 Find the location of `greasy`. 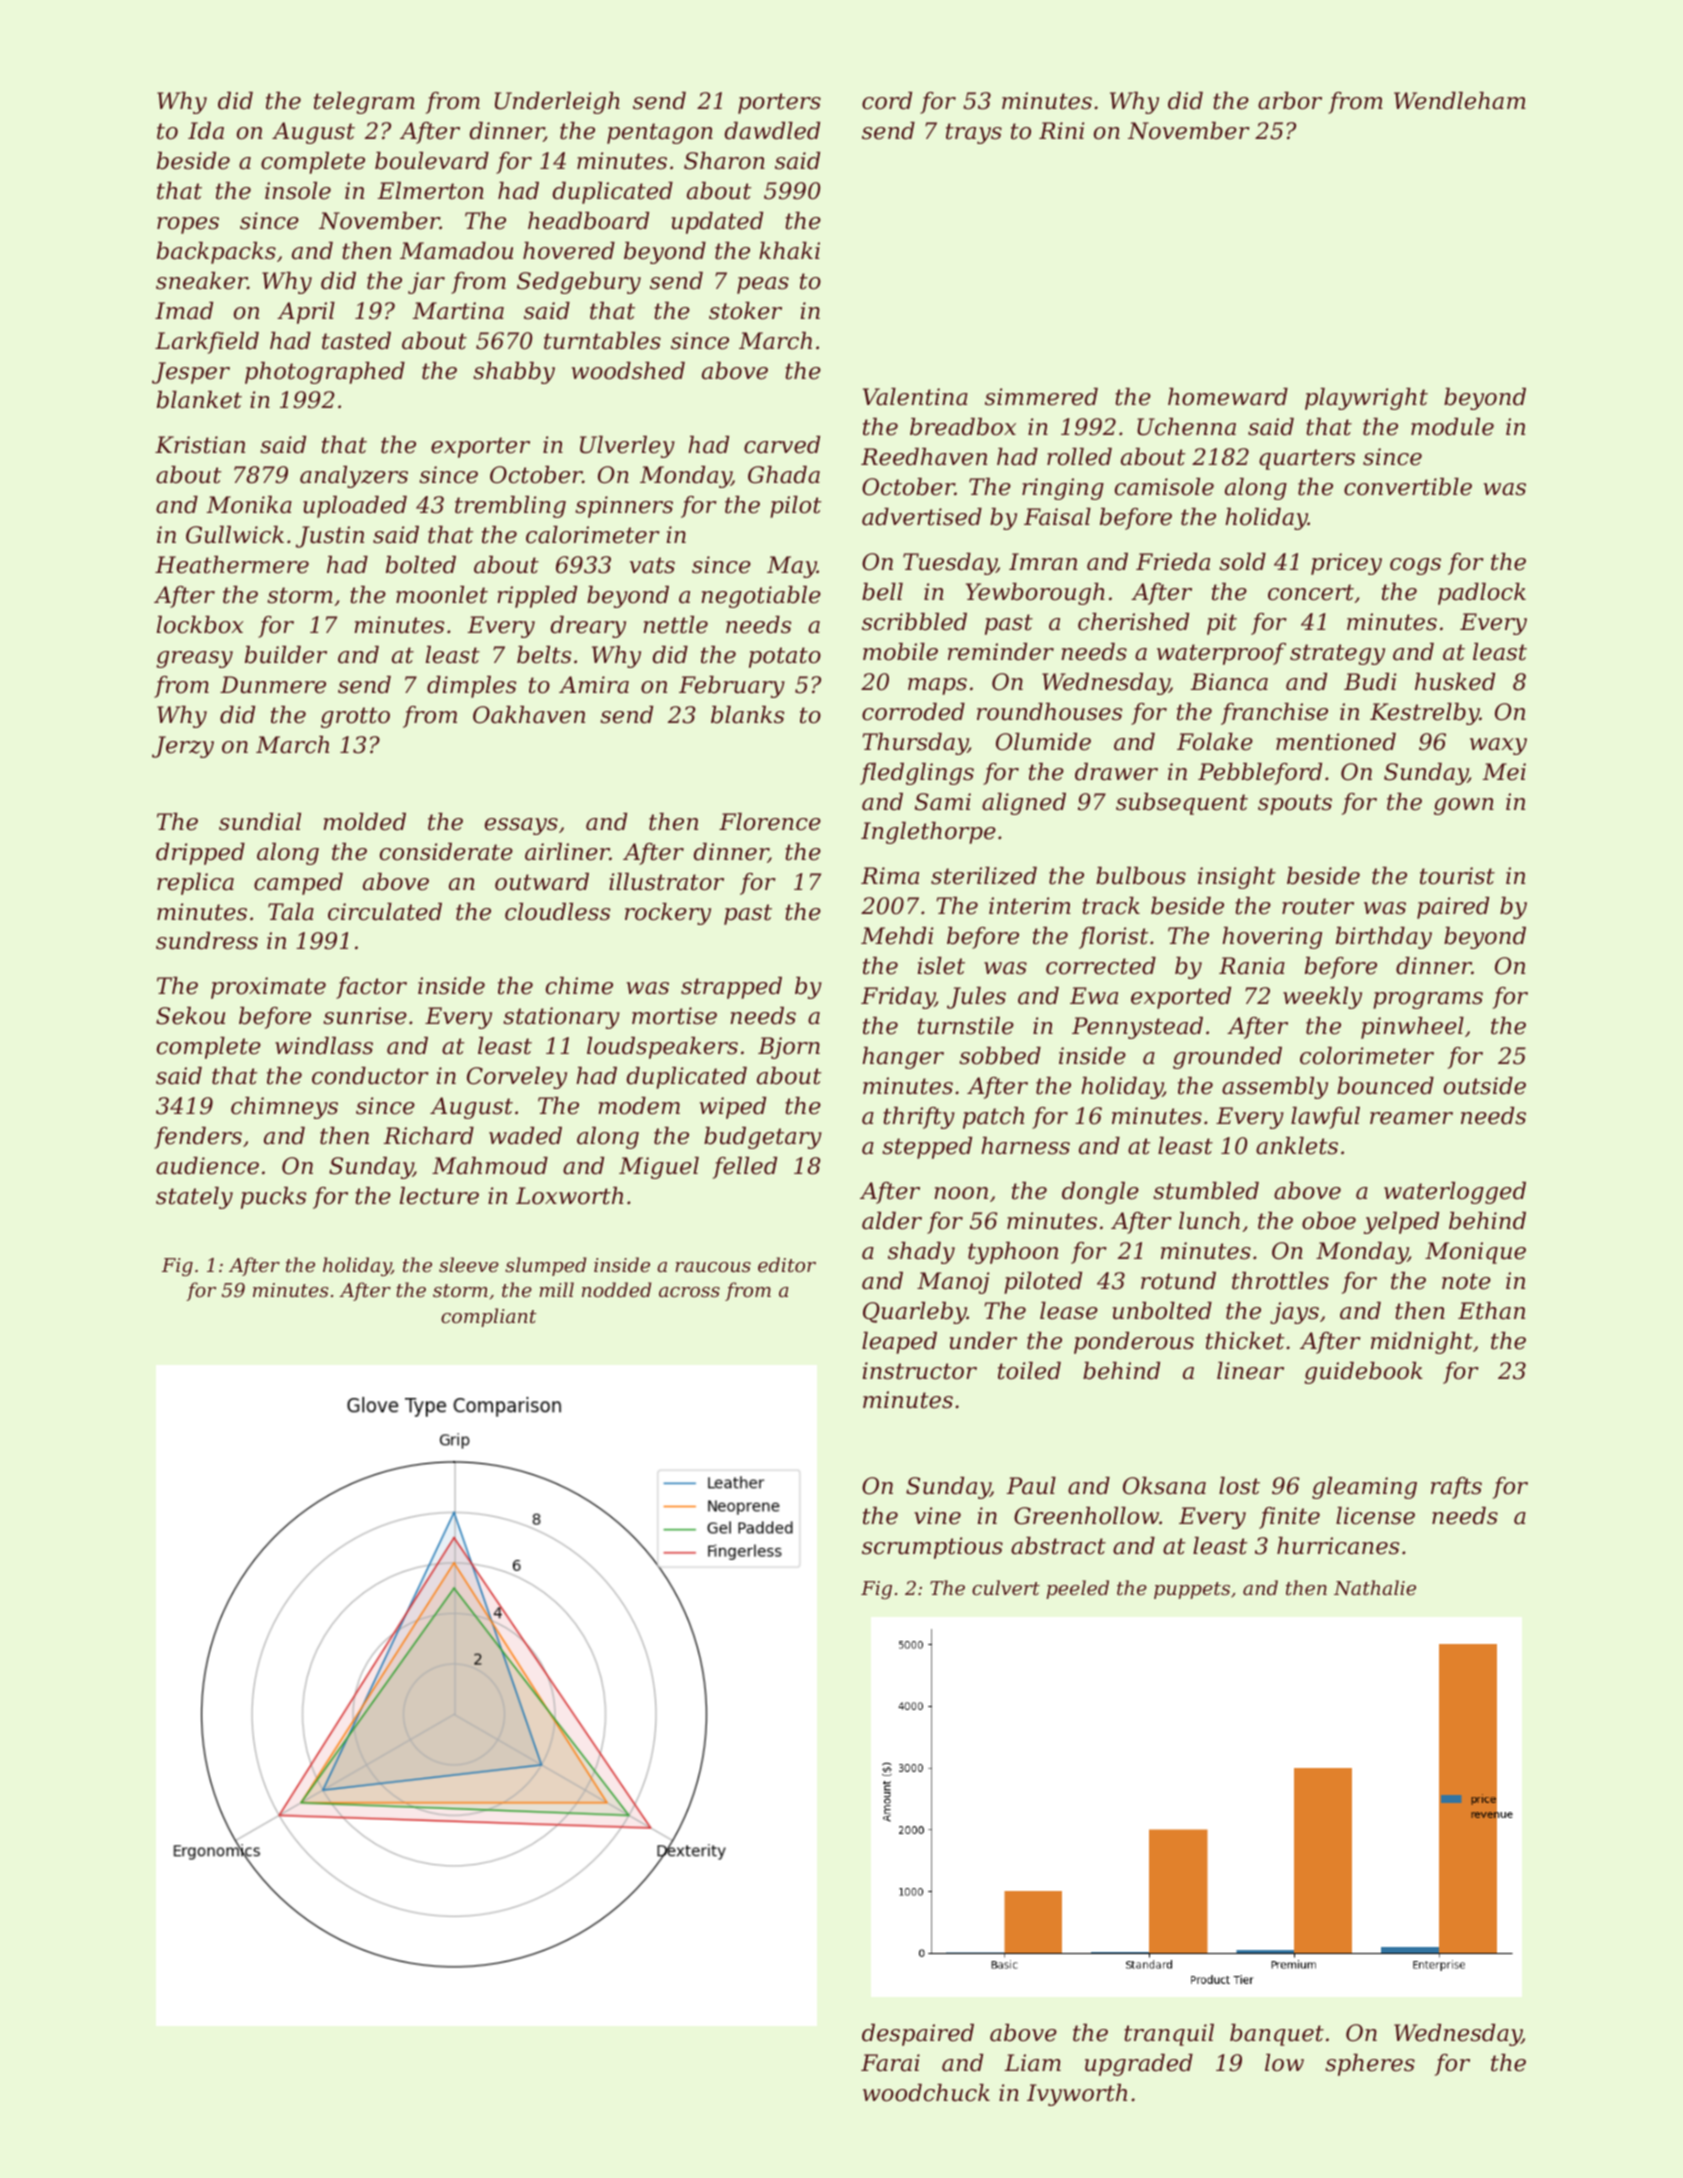

greasy is located at coordinates (194, 659).
